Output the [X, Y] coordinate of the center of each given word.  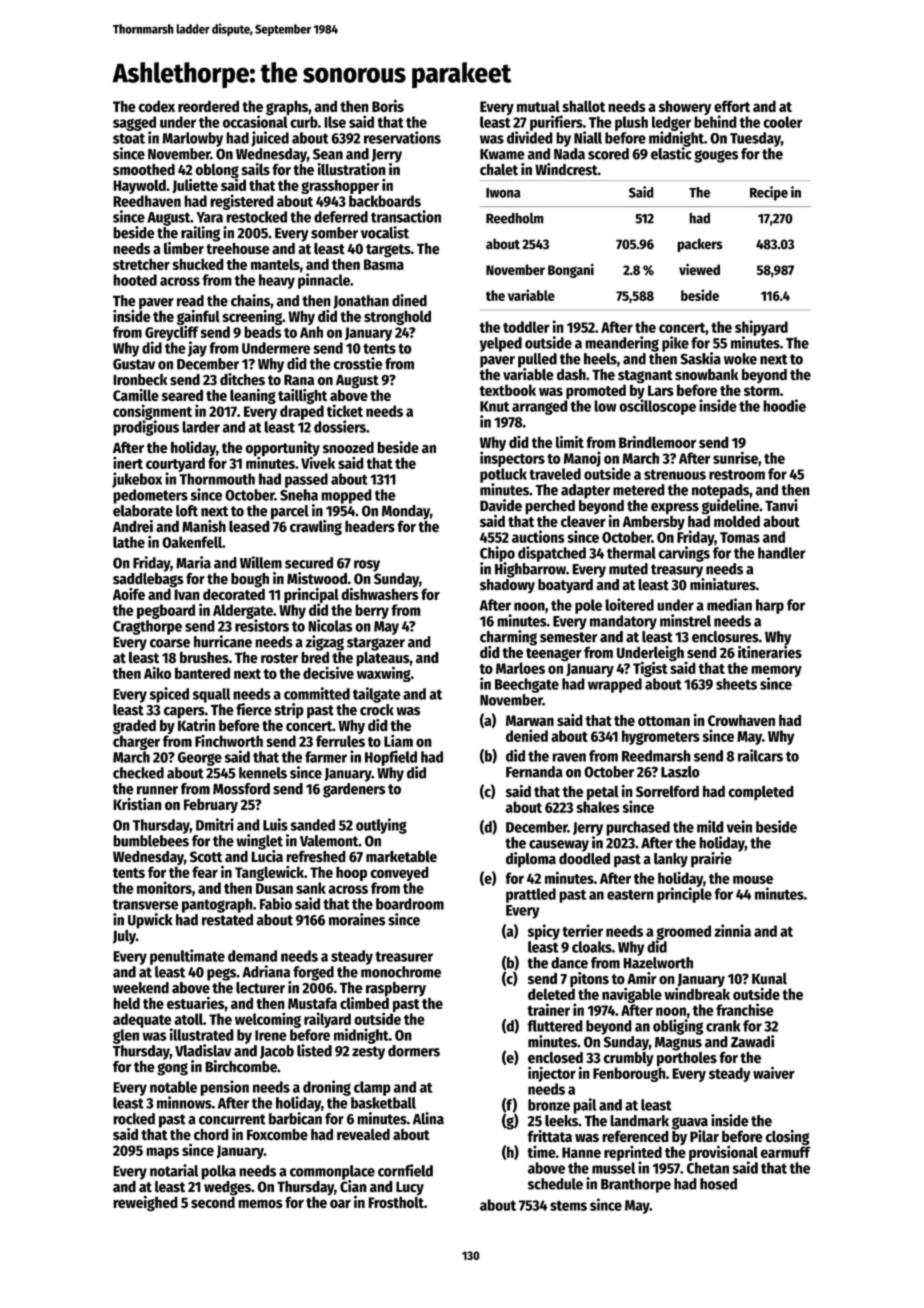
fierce [254, 709]
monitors [164, 887]
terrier [582, 930]
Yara [209, 217]
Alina [428, 1118]
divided [530, 137]
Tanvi [781, 505]
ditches [242, 379]
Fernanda [534, 772]
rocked [134, 1119]
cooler [783, 122]
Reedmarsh [656, 756]
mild [710, 826]
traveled [555, 474]
